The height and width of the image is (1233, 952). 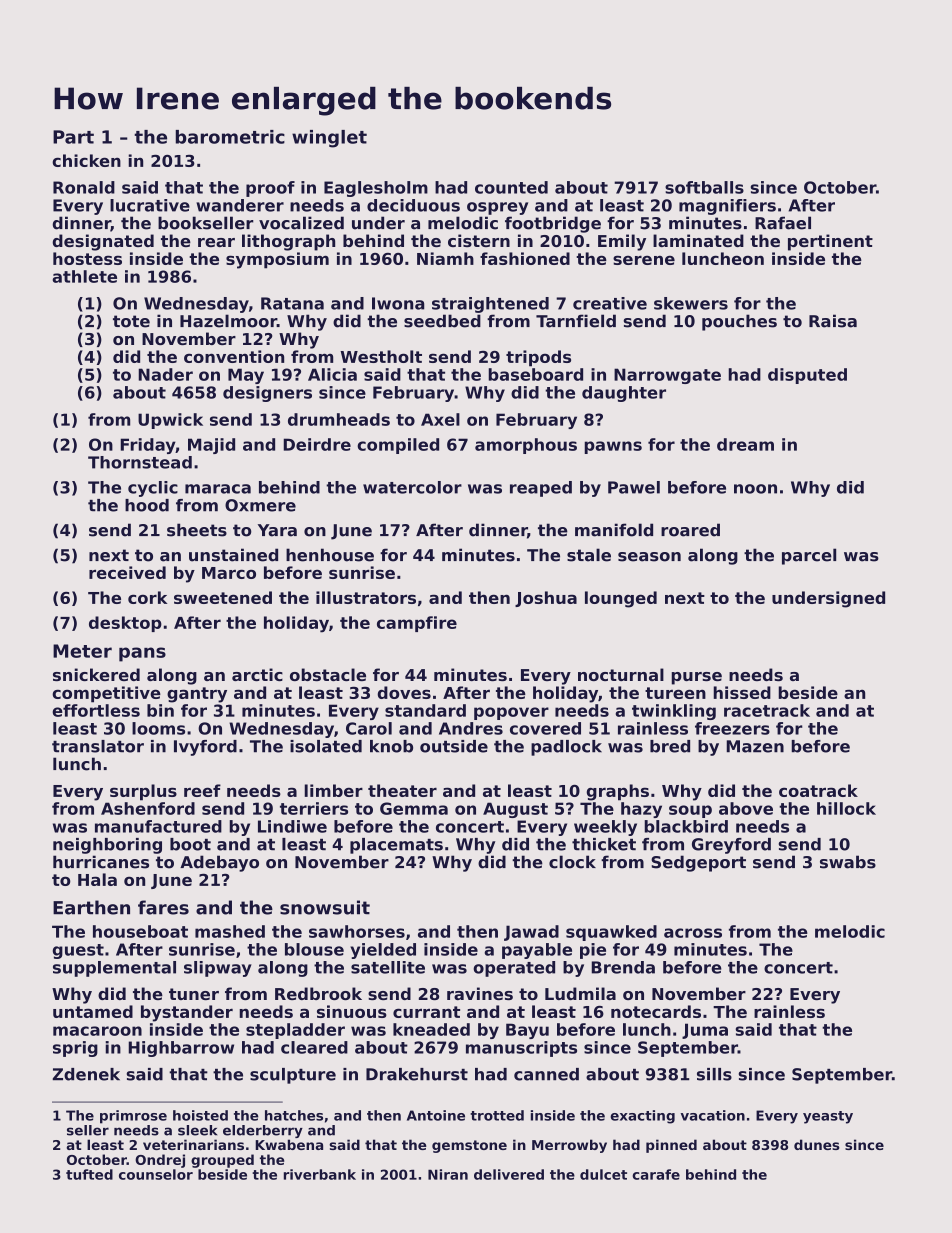 I want to click on disputed, so click(x=807, y=376).
